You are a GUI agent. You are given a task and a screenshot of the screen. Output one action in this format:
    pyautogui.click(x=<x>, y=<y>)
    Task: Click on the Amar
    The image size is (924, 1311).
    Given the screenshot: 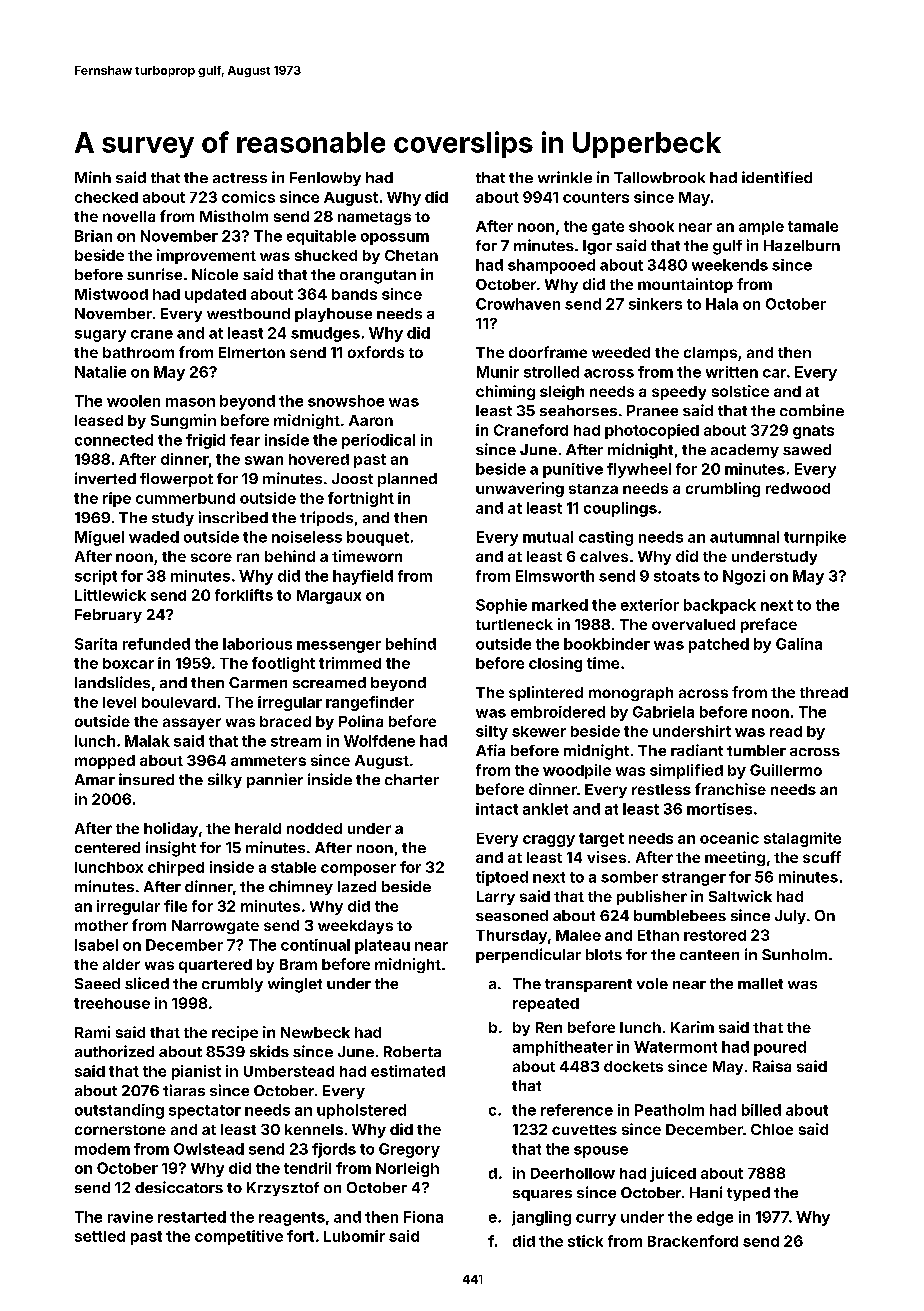 What is the action you would take?
    pyautogui.click(x=95, y=779)
